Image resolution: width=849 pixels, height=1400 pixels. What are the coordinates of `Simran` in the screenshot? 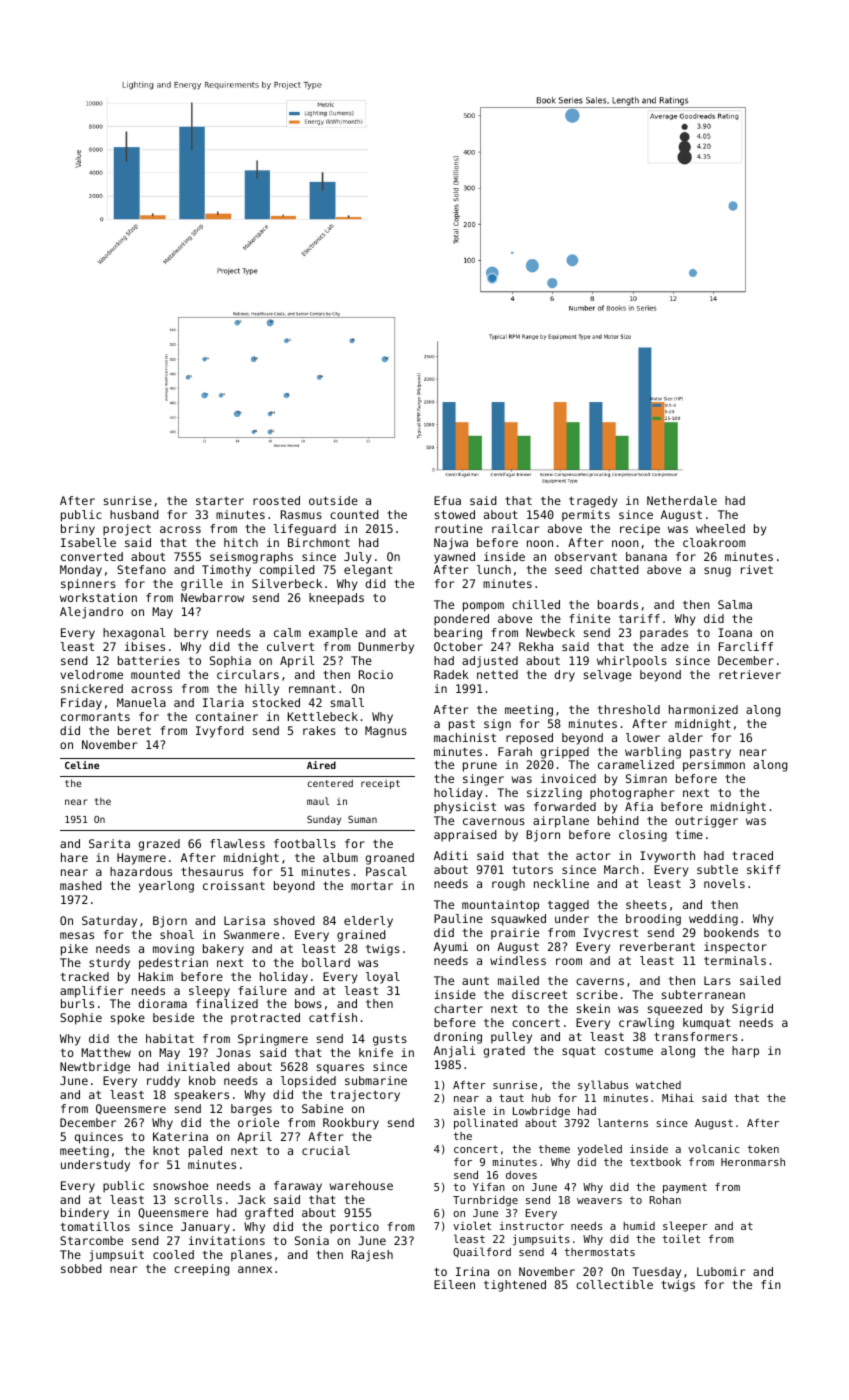 It's located at (646, 778).
